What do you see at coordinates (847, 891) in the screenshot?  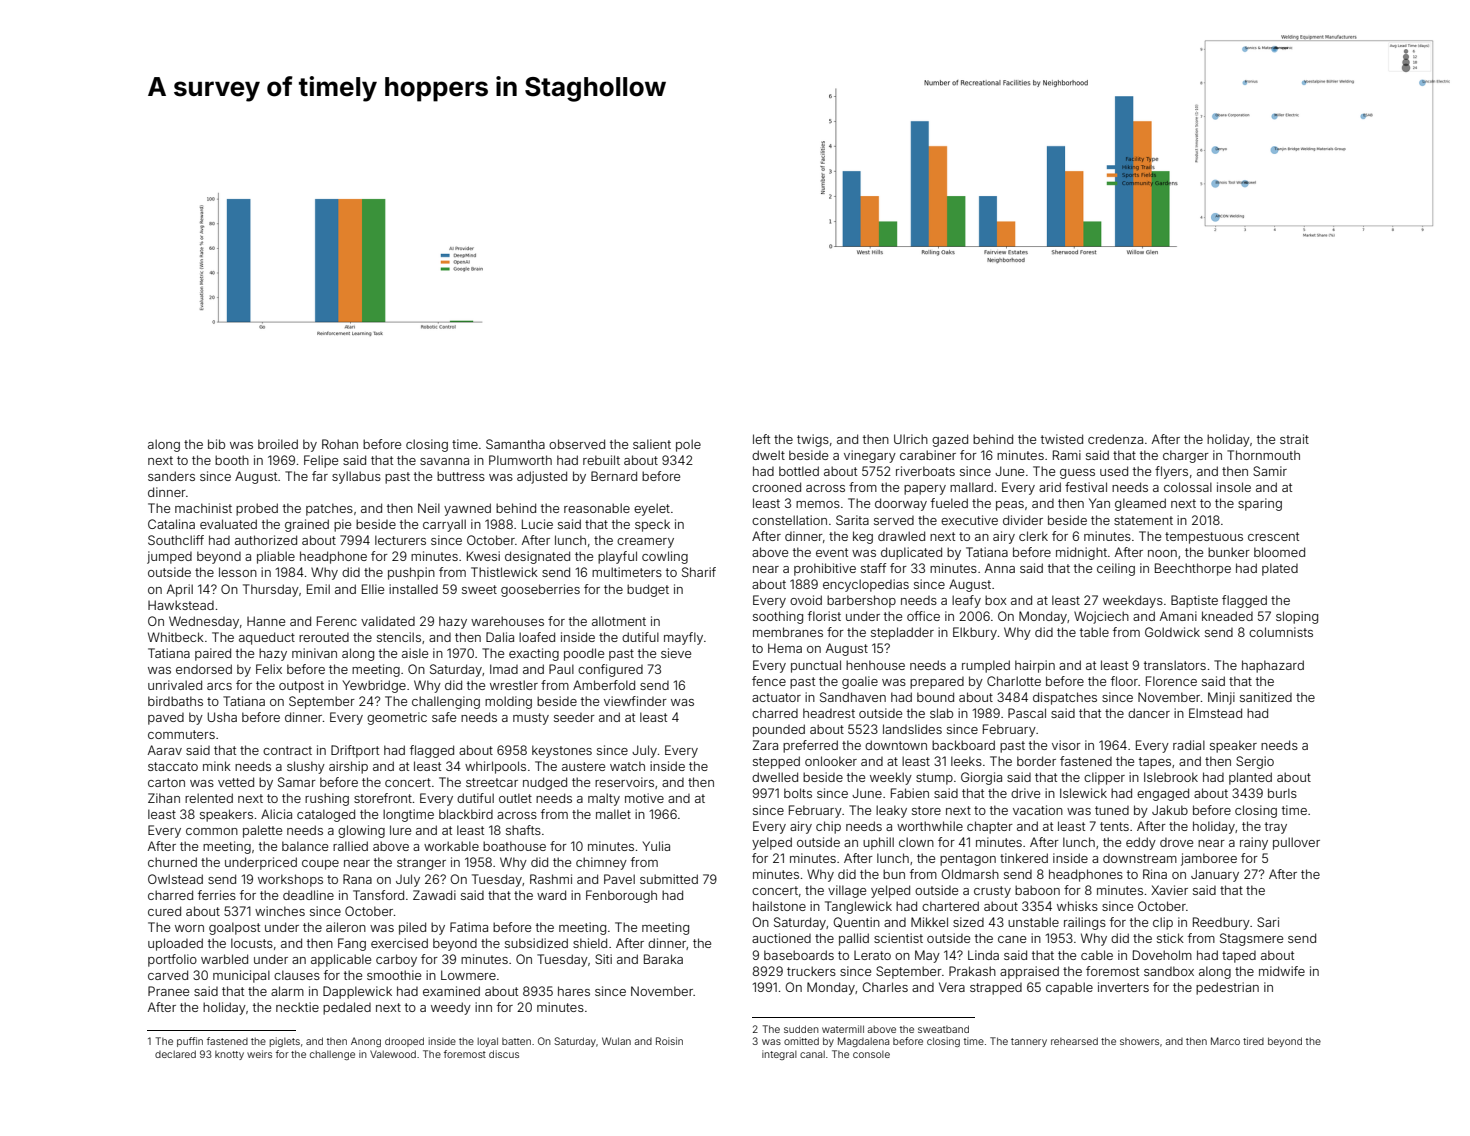 I see `village` at bounding box center [847, 891].
